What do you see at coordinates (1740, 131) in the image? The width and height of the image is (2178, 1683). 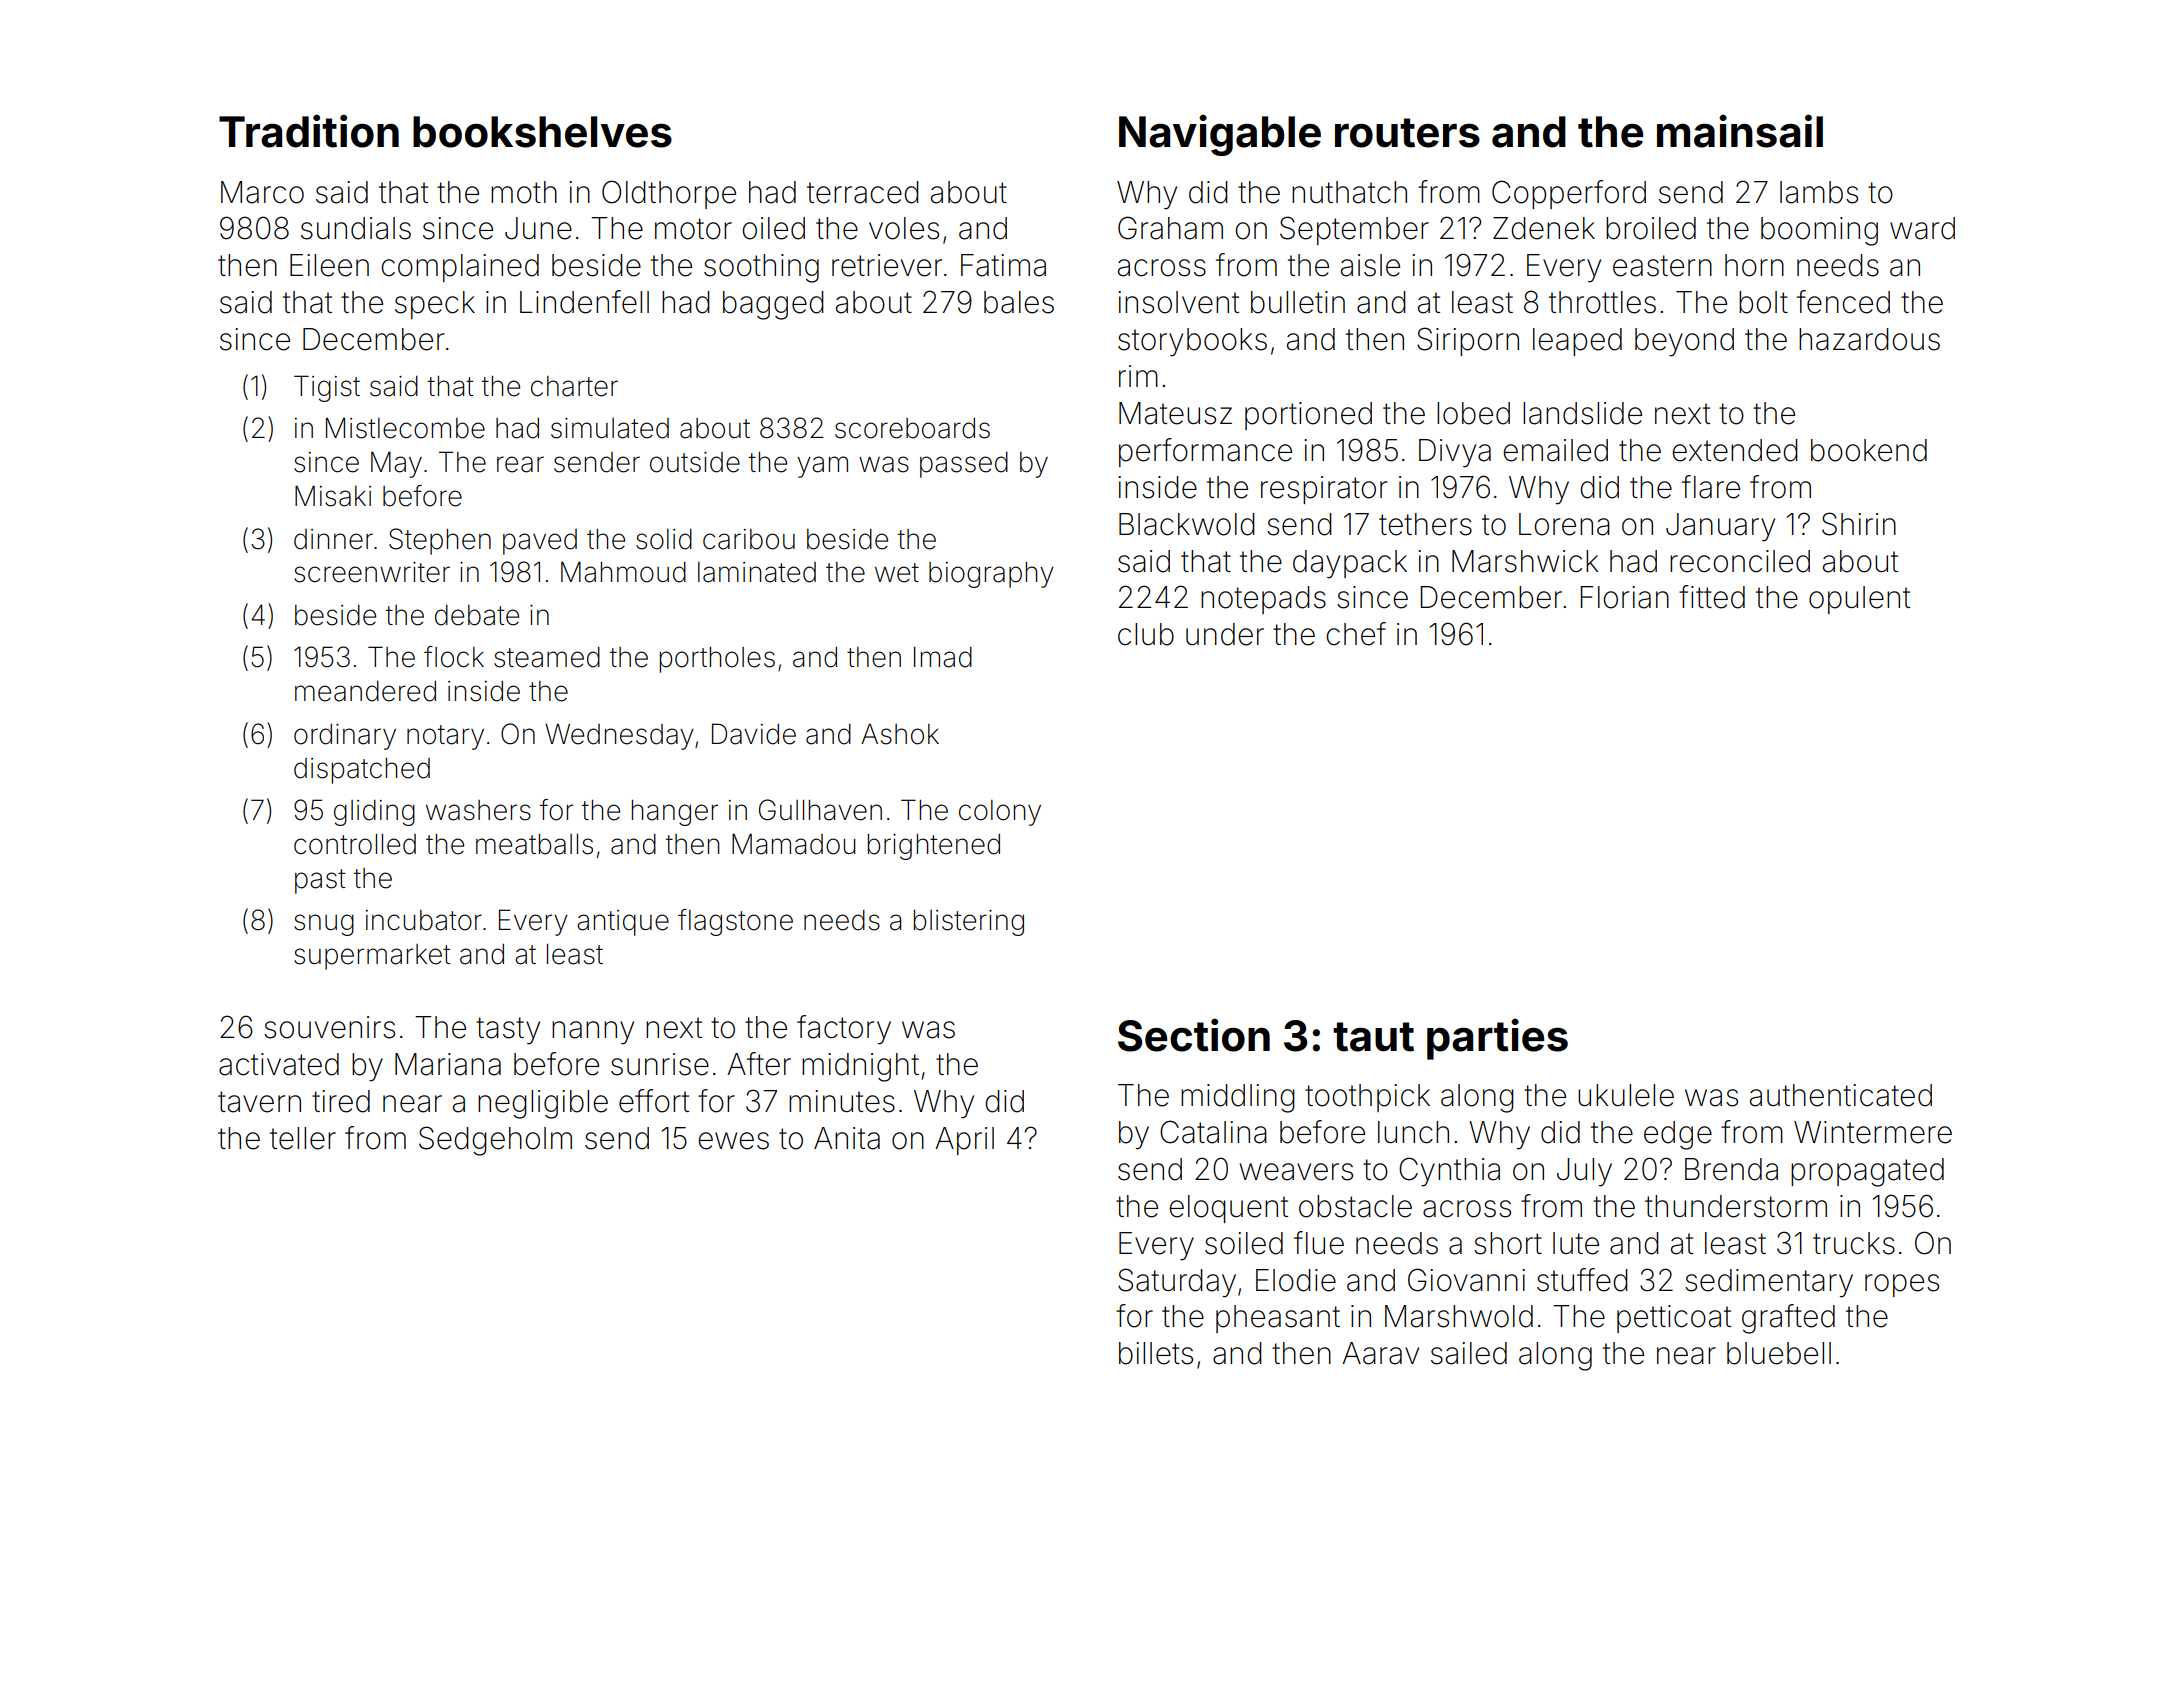 I see `mainsail` at bounding box center [1740, 131].
